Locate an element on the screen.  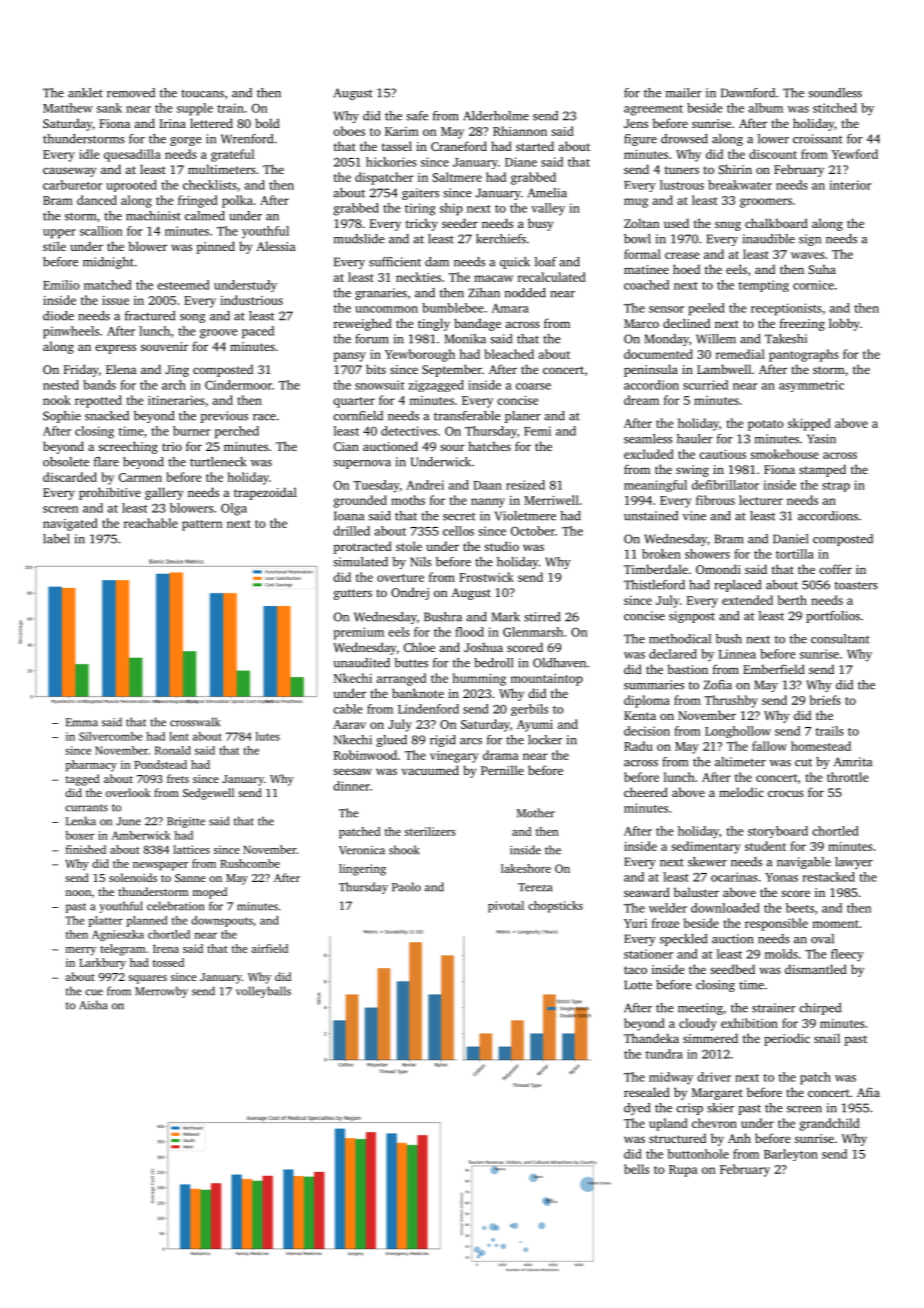
fleecy is located at coordinates (847, 955).
